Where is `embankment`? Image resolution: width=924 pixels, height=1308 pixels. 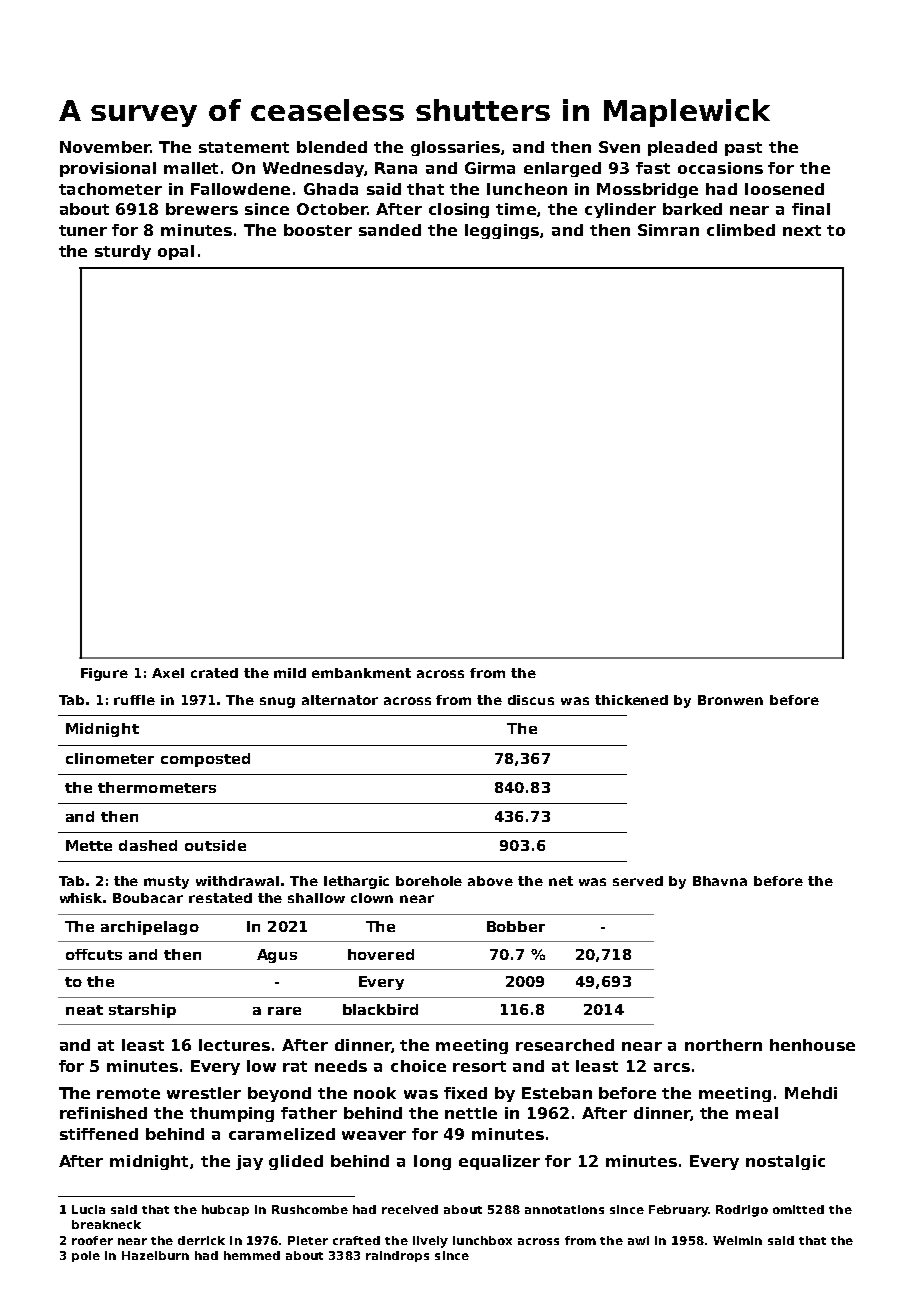
embankment is located at coordinates (361, 673).
